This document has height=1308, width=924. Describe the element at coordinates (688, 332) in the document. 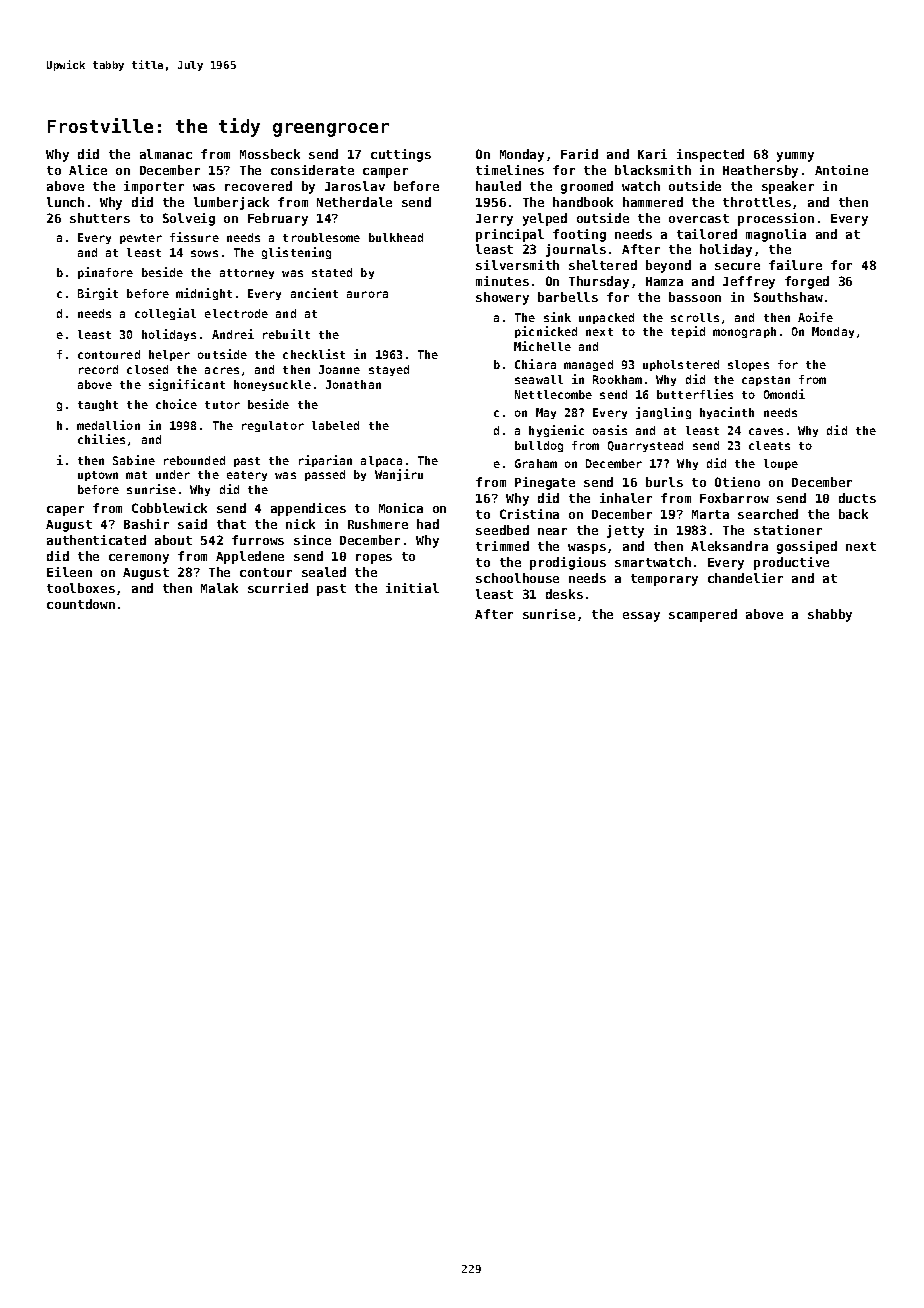

I see `tepid` at that location.
